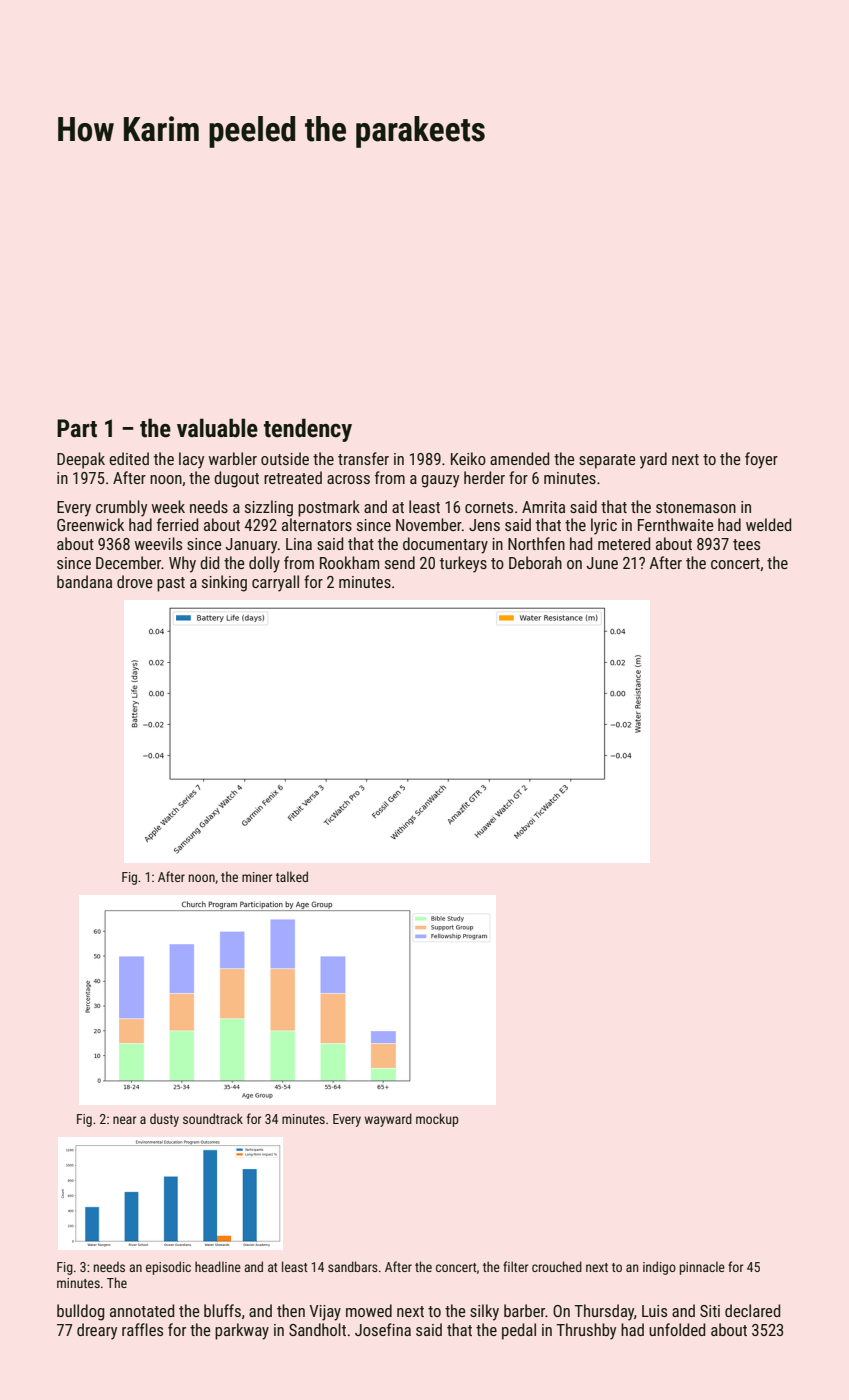  Describe the element at coordinates (463, 564) in the page. I see `turkeys` at that location.
